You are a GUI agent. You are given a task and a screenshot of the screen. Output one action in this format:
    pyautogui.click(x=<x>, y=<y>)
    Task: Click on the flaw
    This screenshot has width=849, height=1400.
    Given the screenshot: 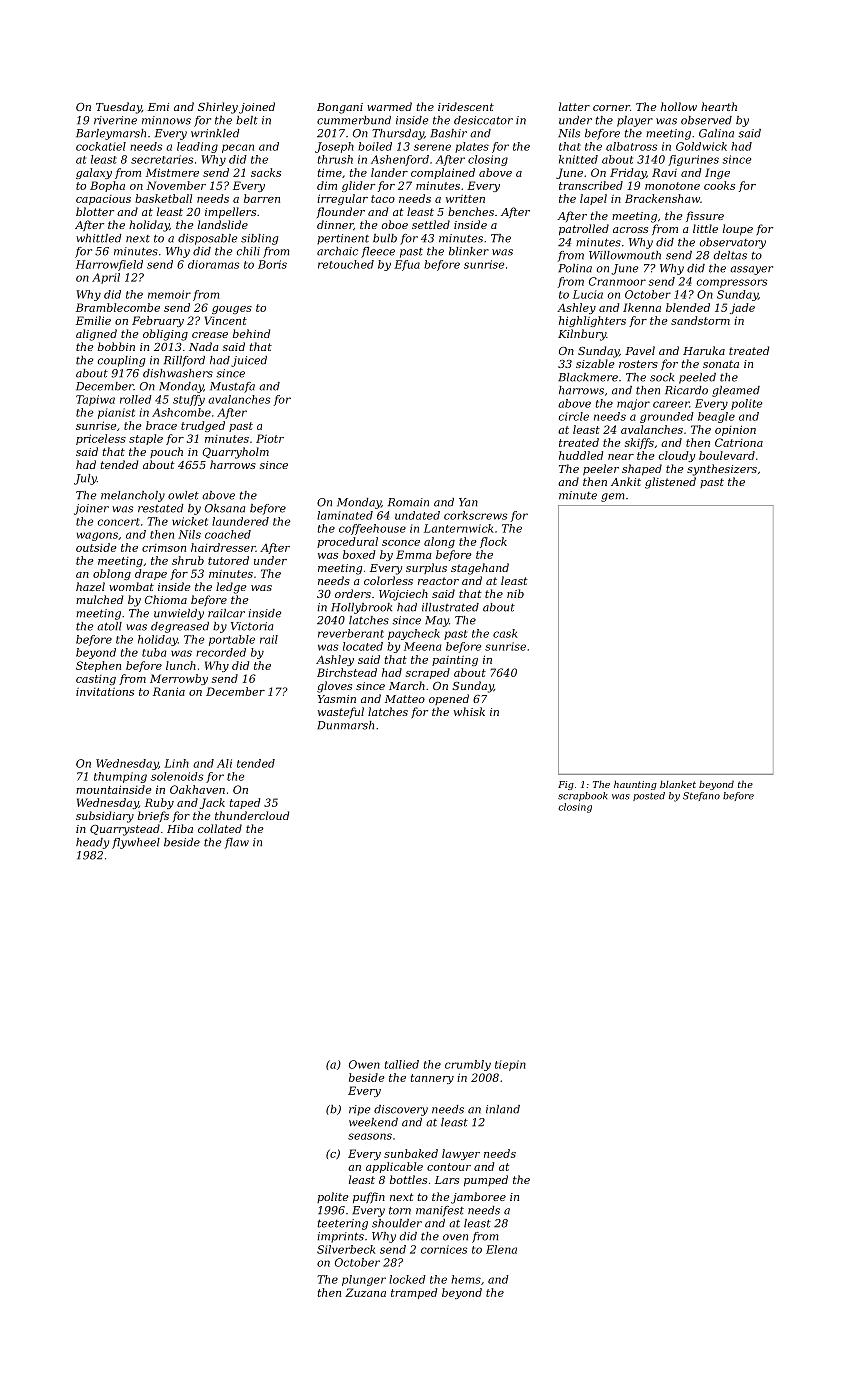 What is the action you would take?
    pyautogui.click(x=237, y=843)
